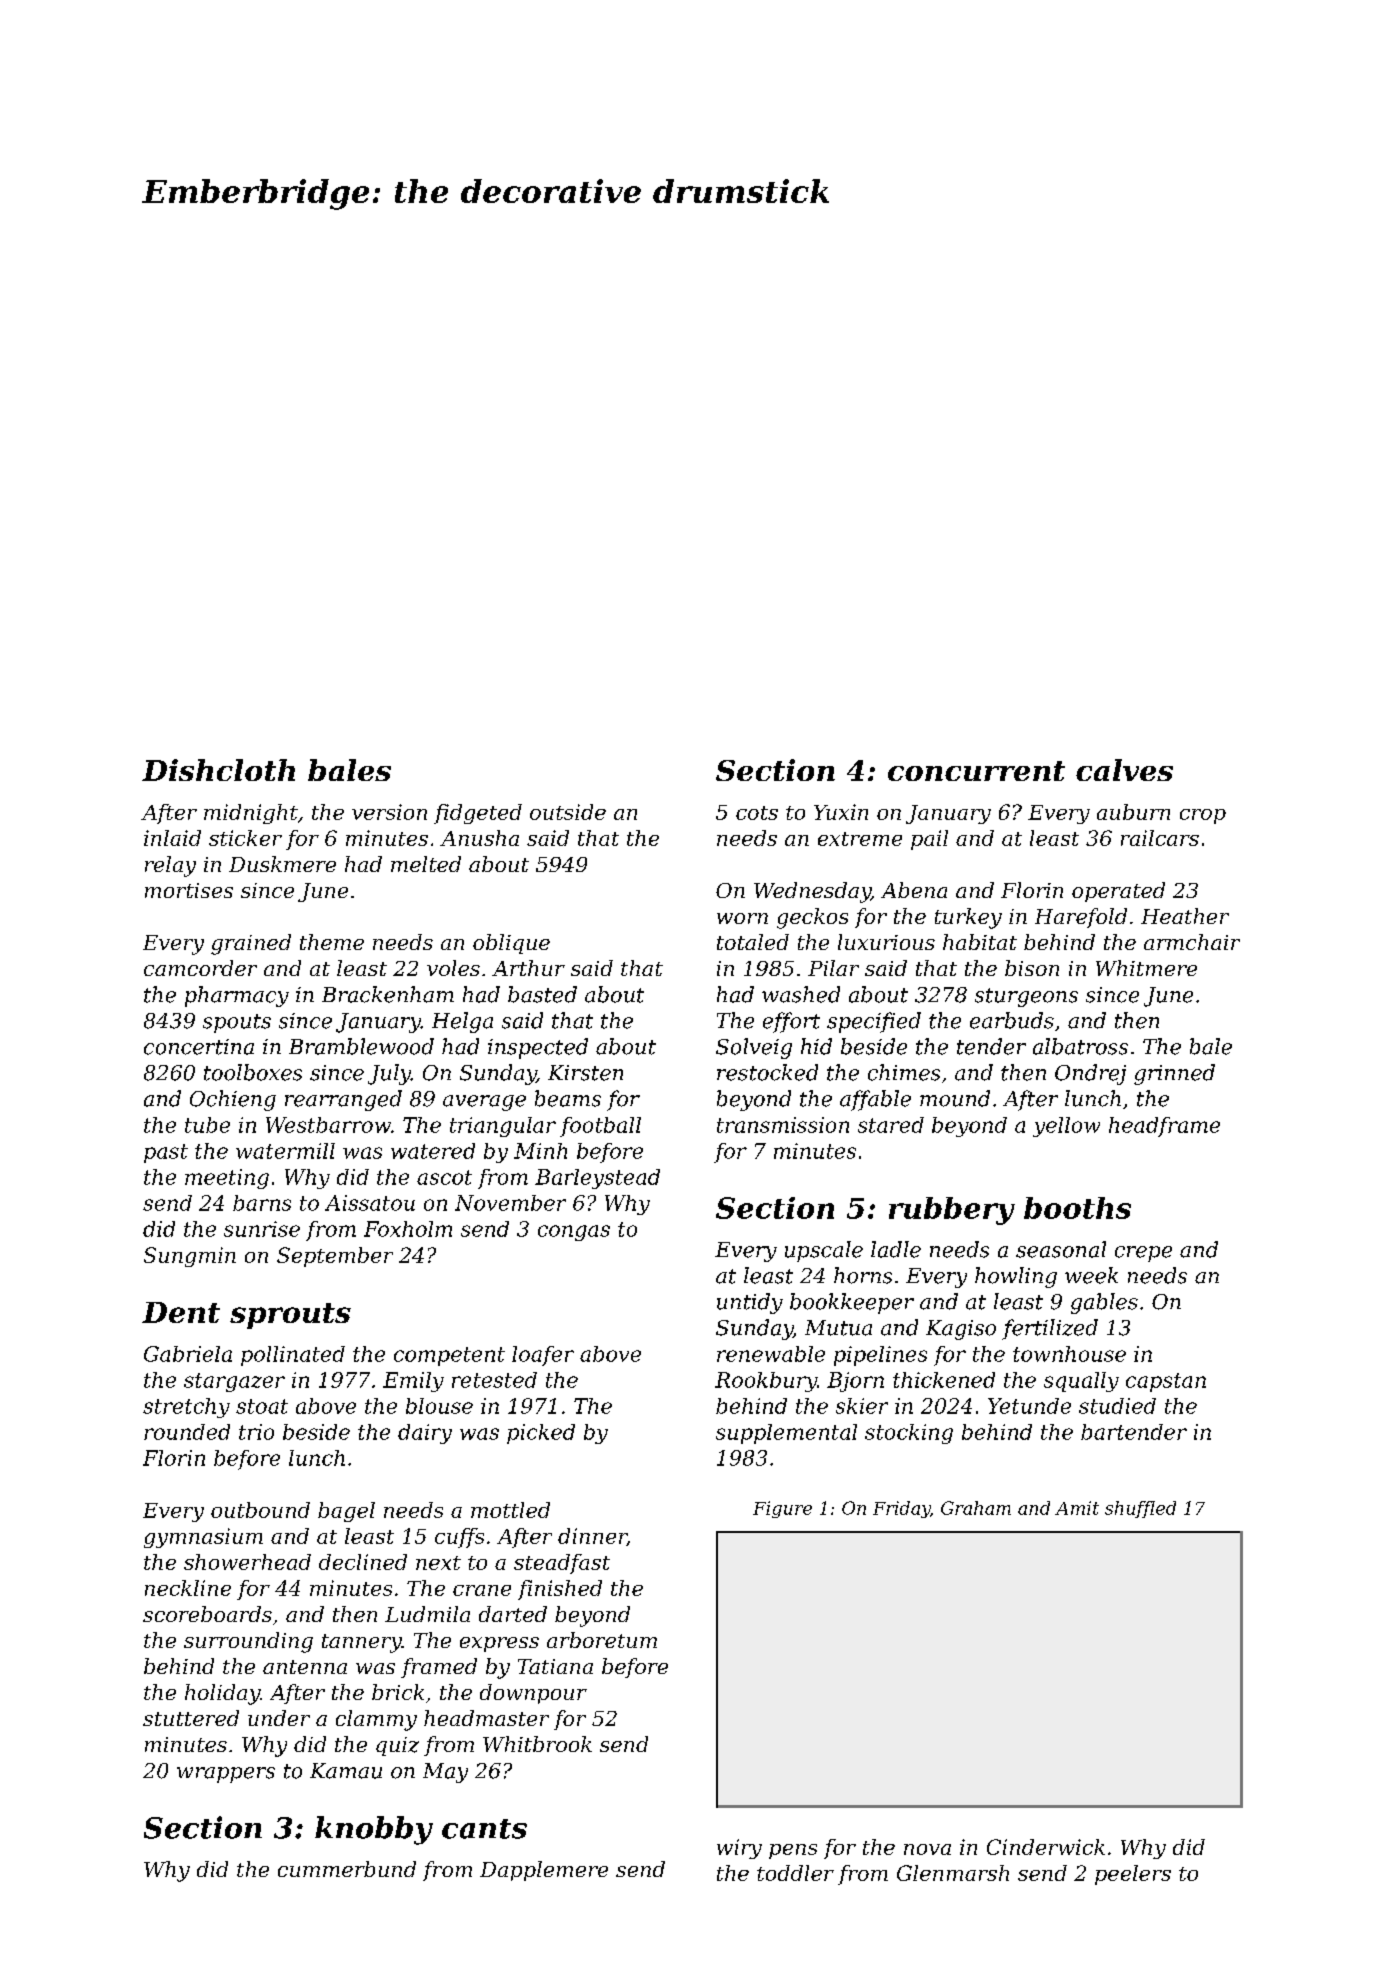  Describe the element at coordinates (782, 1509) in the screenshot. I see `Figure` at that location.
